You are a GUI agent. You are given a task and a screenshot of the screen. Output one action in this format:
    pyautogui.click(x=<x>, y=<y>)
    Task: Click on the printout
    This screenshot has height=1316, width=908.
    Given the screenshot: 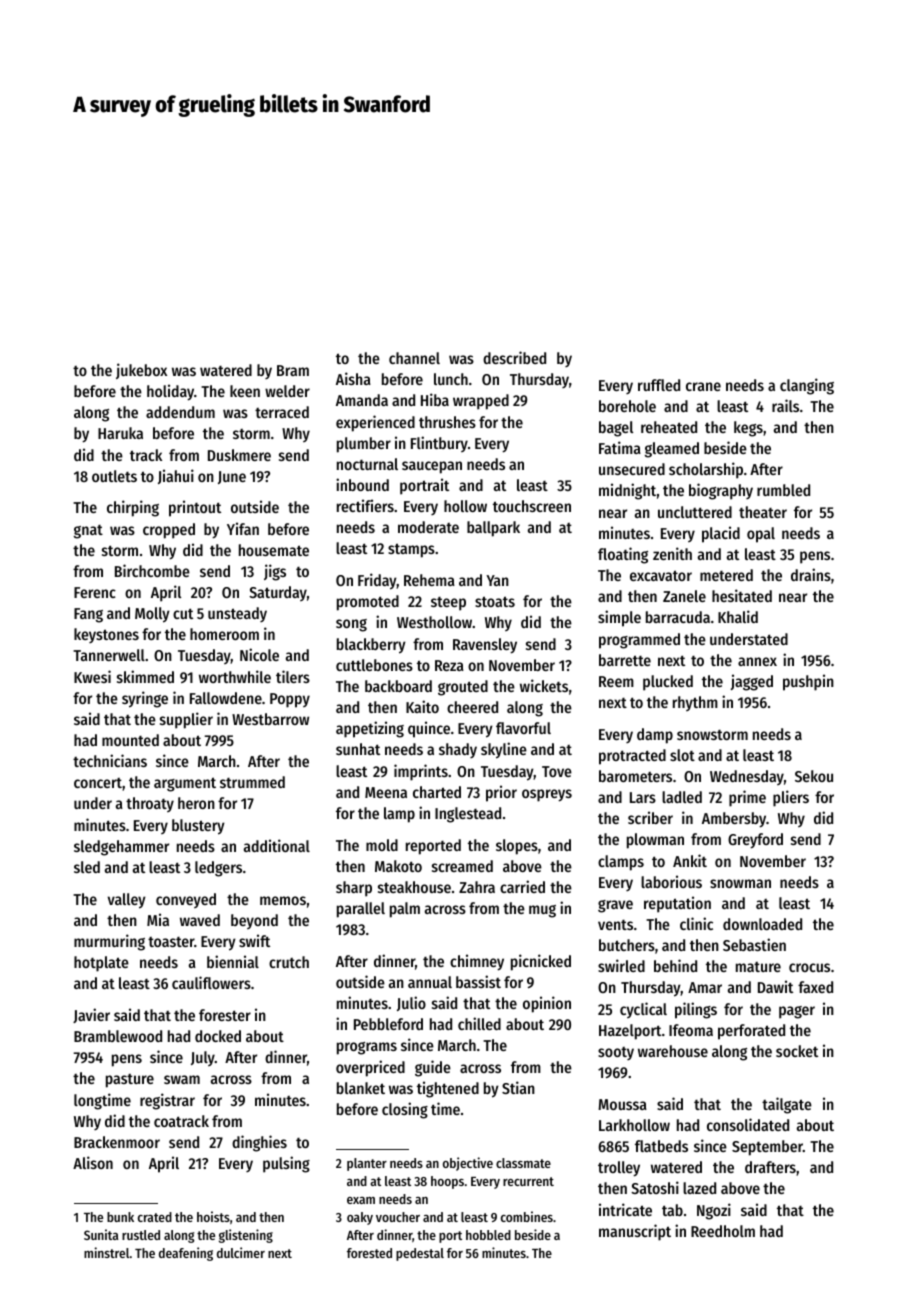 What is the action you would take?
    pyautogui.click(x=195, y=508)
